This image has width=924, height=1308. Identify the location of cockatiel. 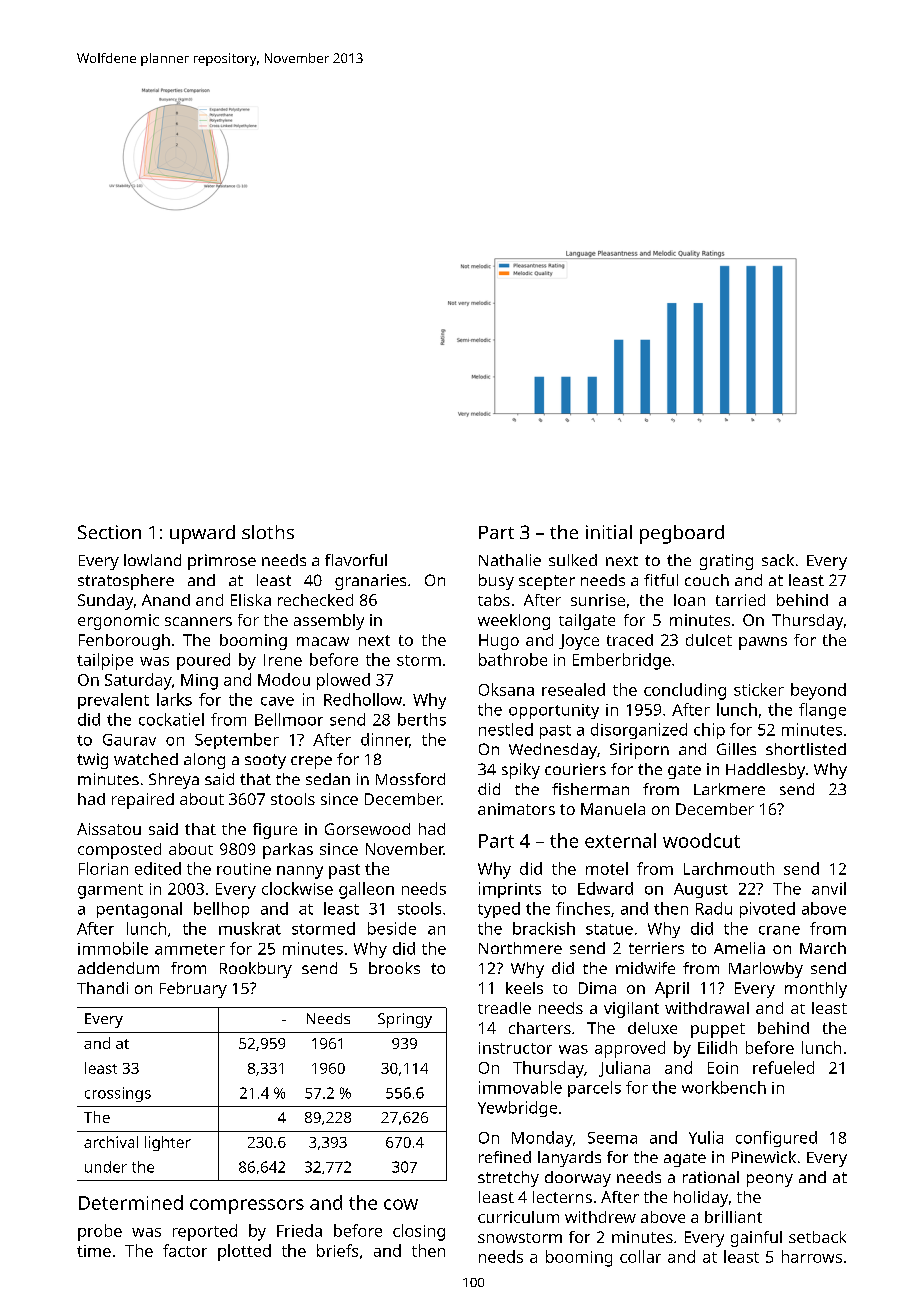
(171, 719).
